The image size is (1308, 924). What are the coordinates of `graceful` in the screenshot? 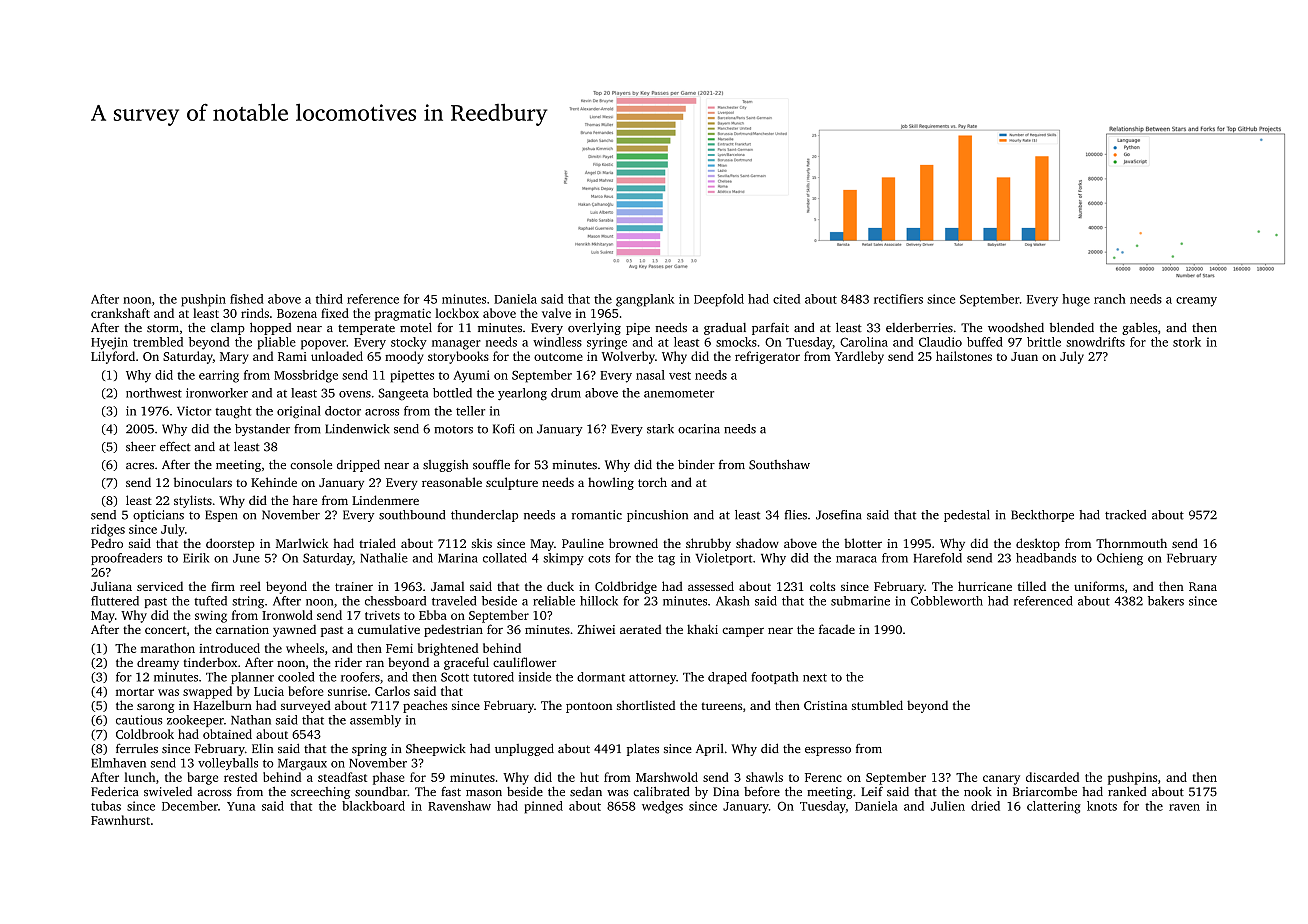 It's located at (466, 663).
